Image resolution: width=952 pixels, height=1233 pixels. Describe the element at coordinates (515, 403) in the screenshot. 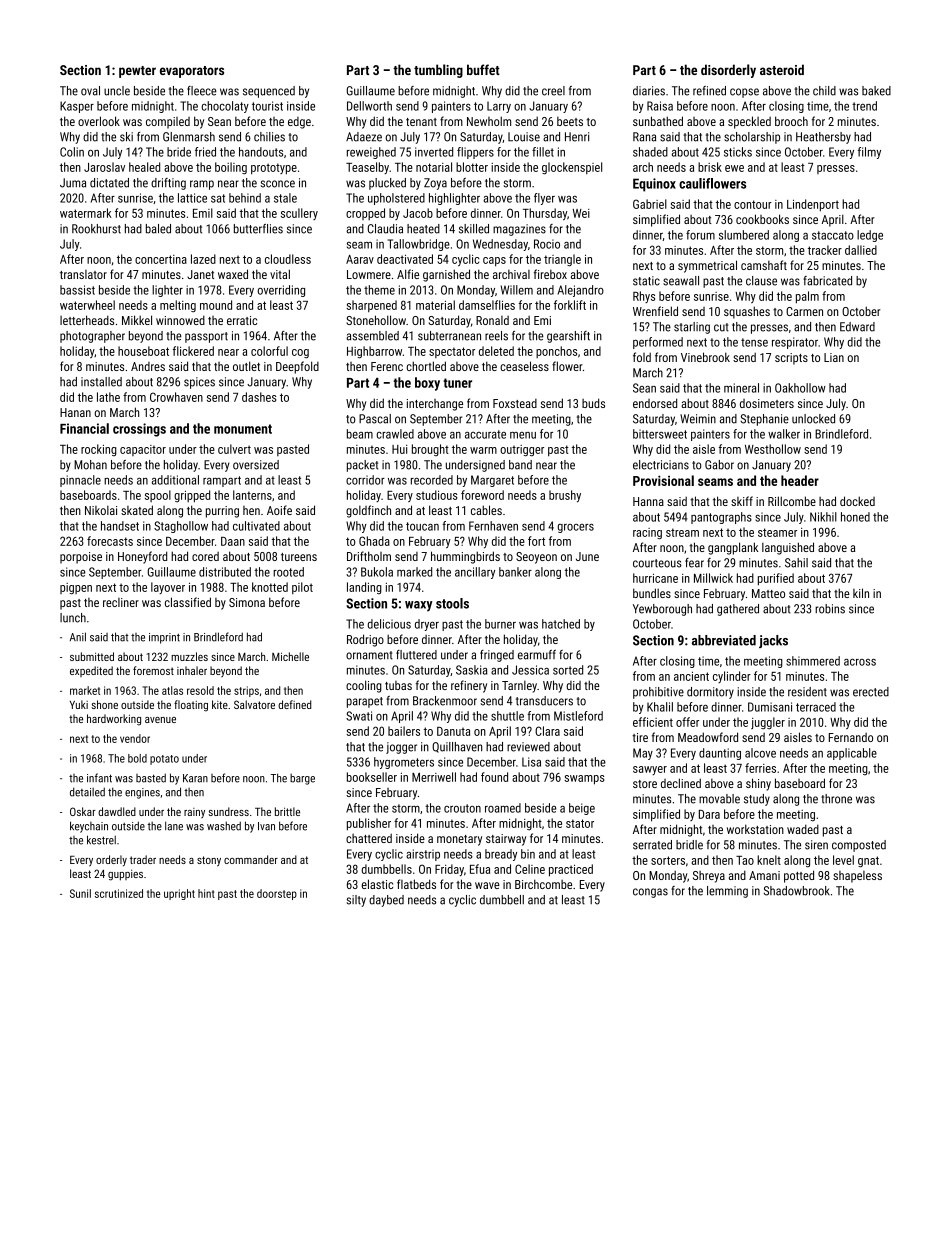

I see `Foxstead` at that location.
